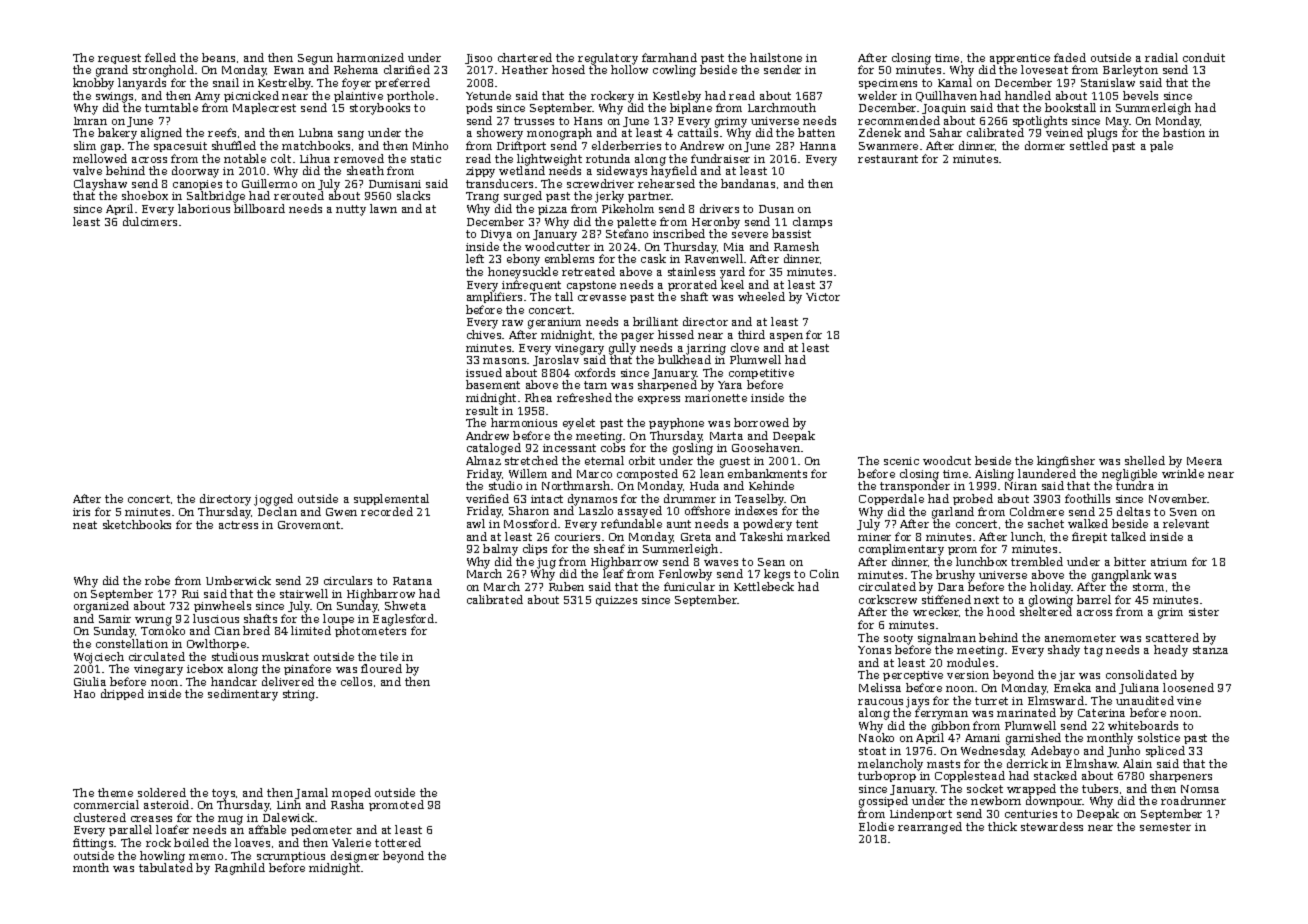 This document has height=924, width=1308. What do you see at coordinates (299, 695) in the document?
I see `string` at bounding box center [299, 695].
